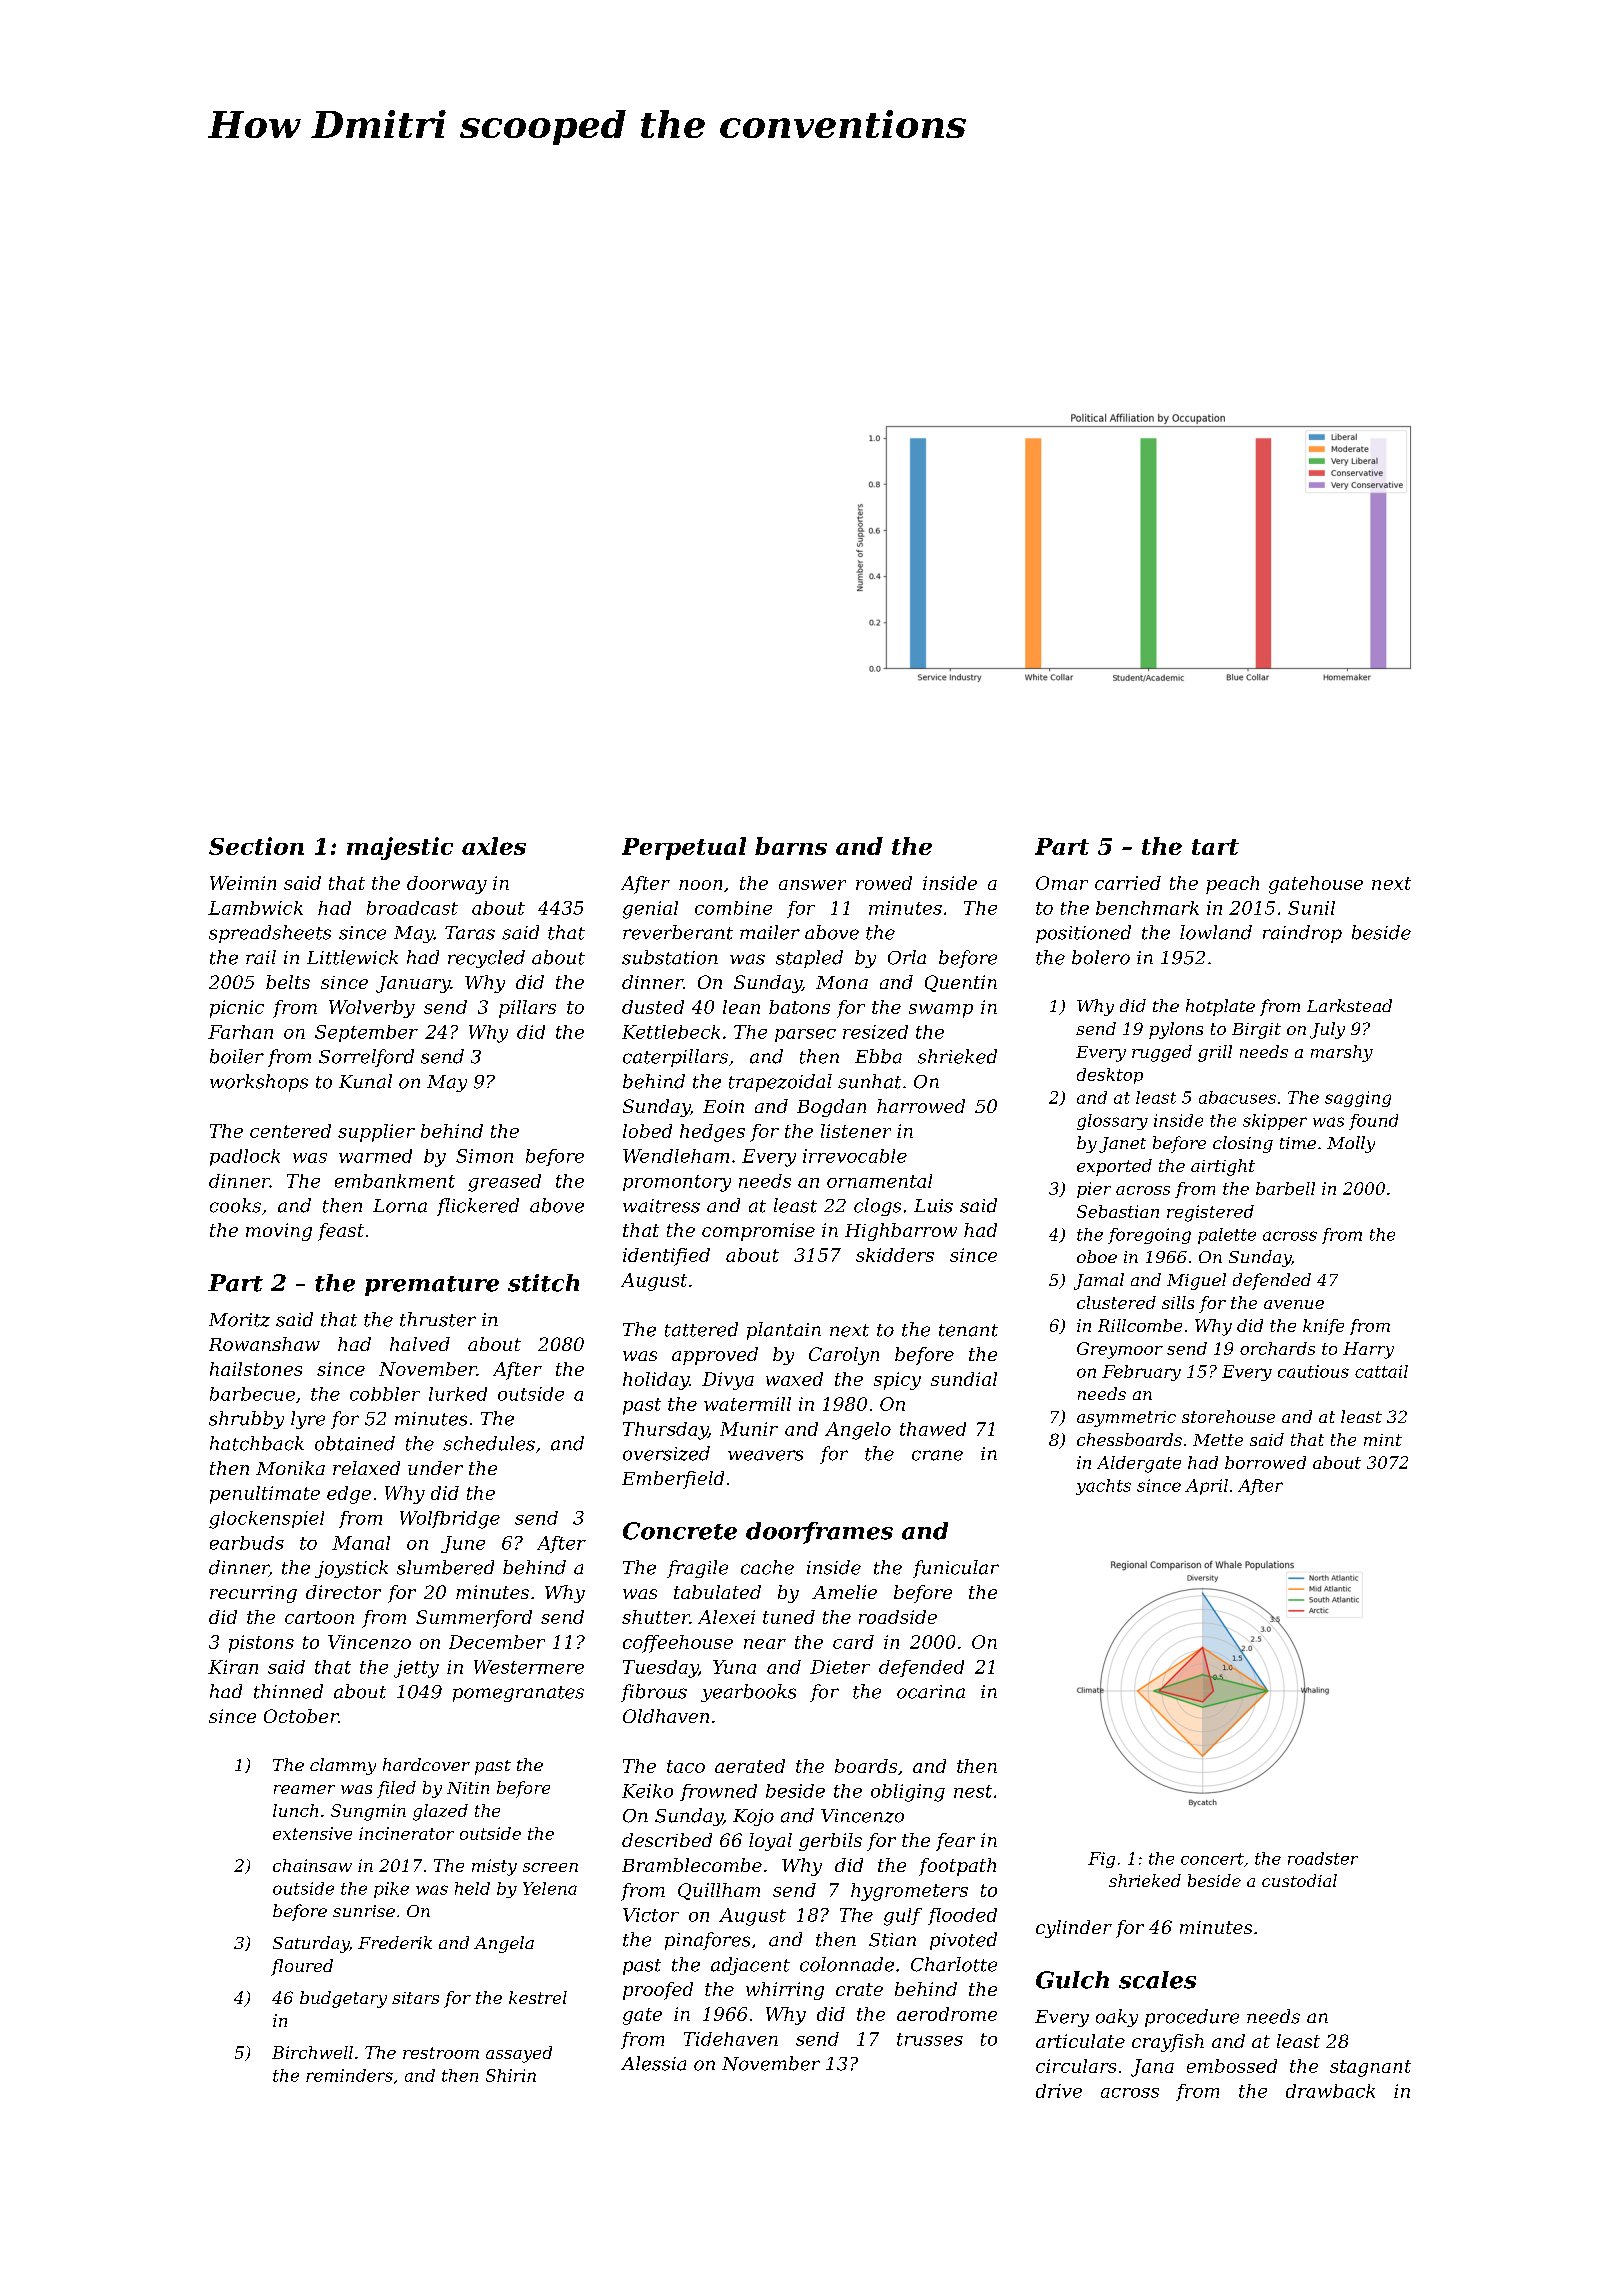 Image resolution: width=1620 pixels, height=2292 pixels. I want to click on floured, so click(302, 1967).
